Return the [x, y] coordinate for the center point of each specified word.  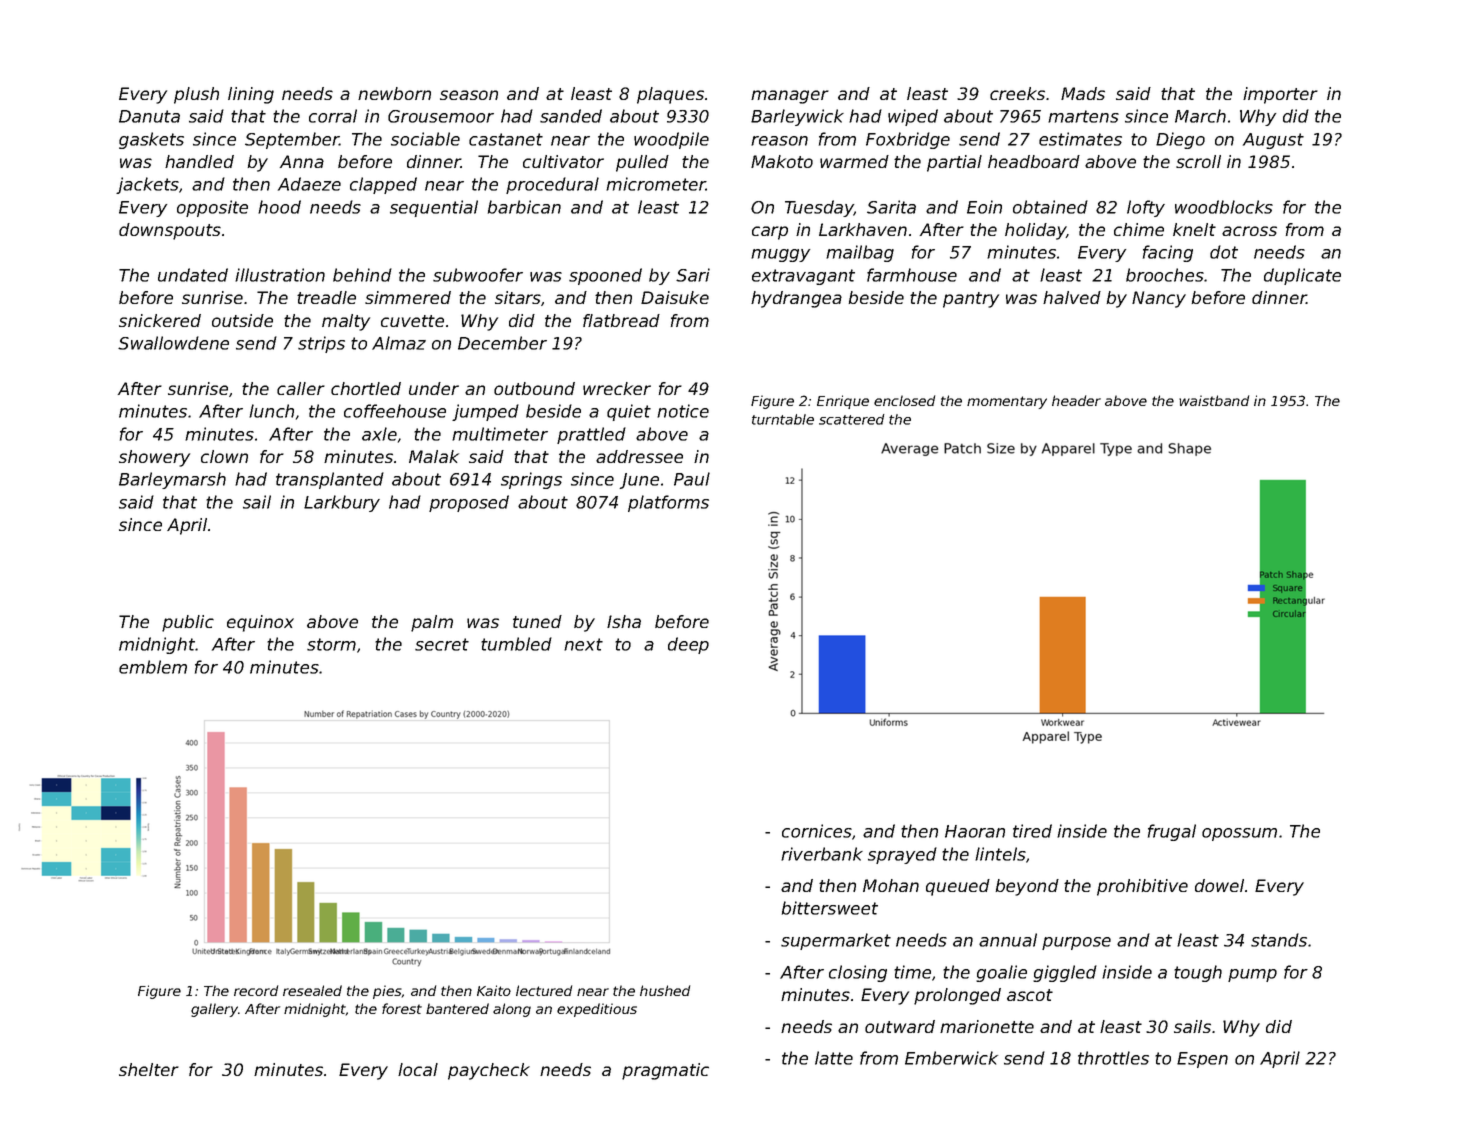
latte [834, 1058]
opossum [1239, 834]
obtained [1050, 207]
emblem [153, 667]
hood [279, 207]
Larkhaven [863, 229]
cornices [817, 831]
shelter [149, 1069]
